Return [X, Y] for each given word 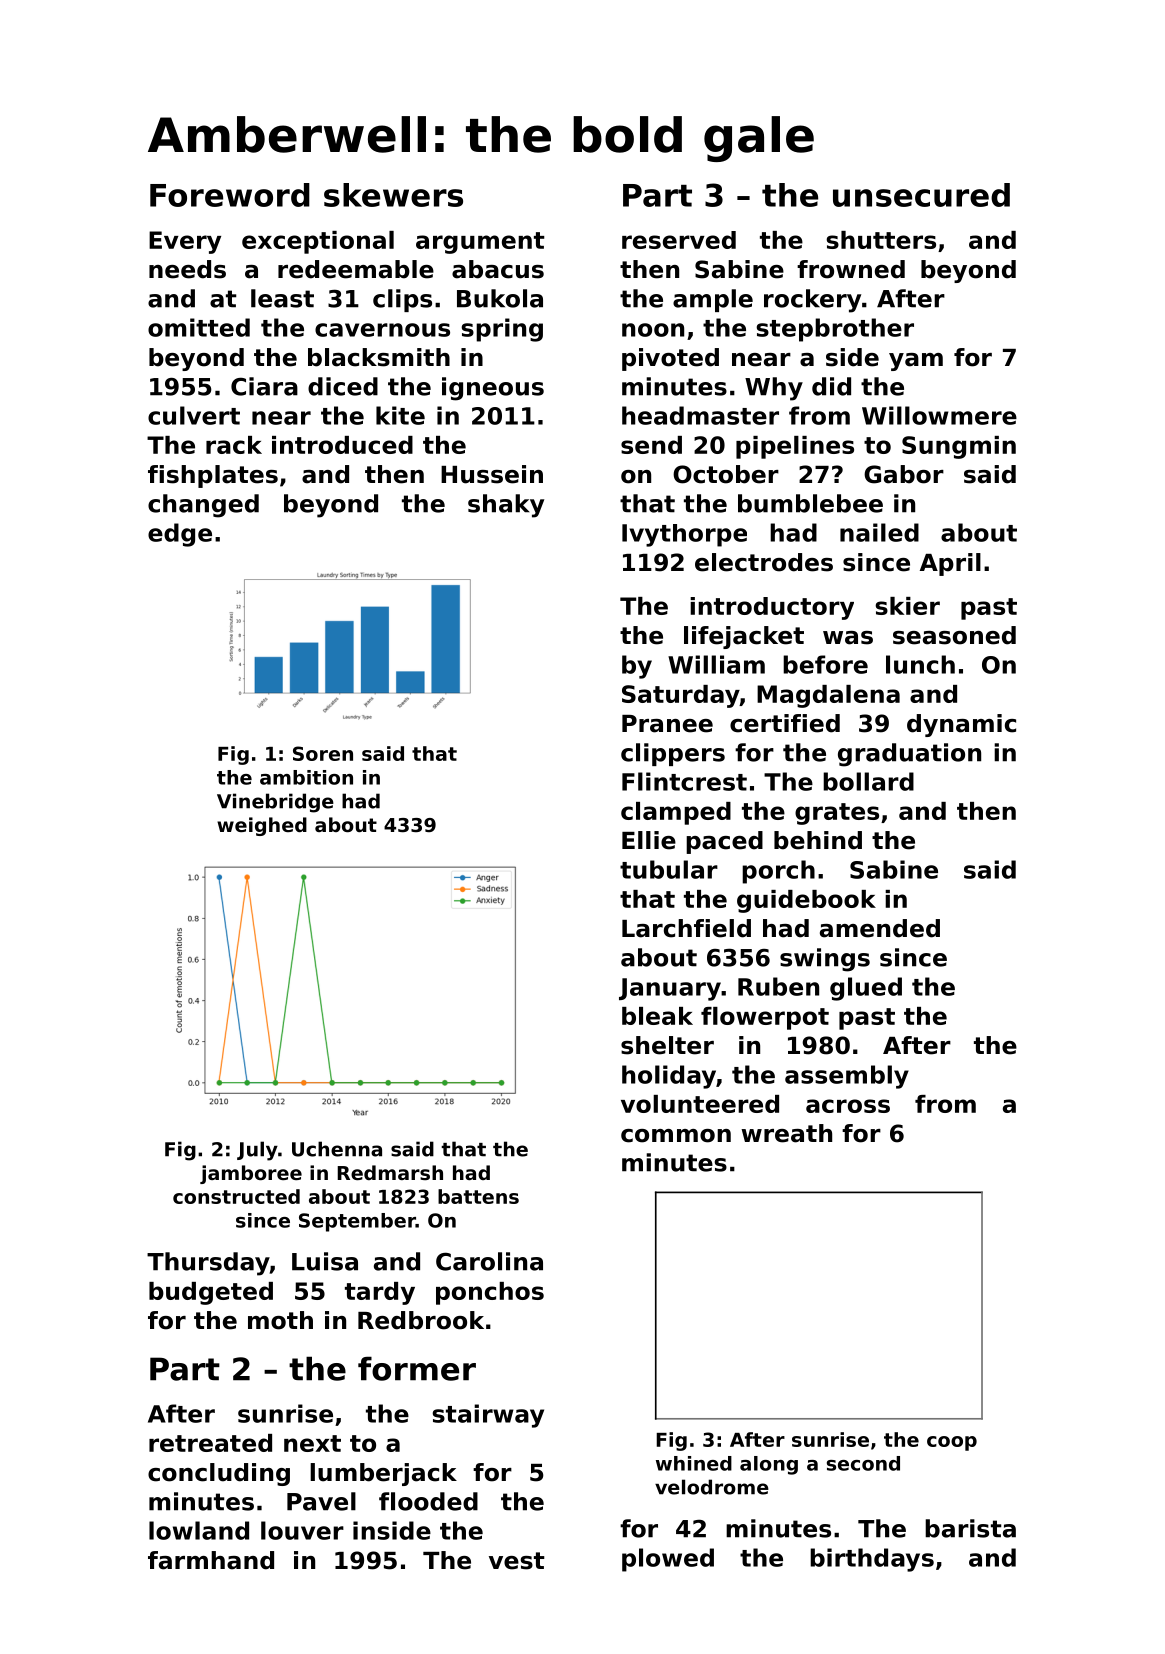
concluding [219, 1474]
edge [180, 535]
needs [187, 269]
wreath [786, 1133]
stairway [488, 1416]
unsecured [921, 195]
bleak [657, 1016]
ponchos [490, 1293]
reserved [679, 240]
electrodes [764, 562]
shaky [506, 506]
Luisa [325, 1261]
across [848, 1106]
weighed [262, 826]
